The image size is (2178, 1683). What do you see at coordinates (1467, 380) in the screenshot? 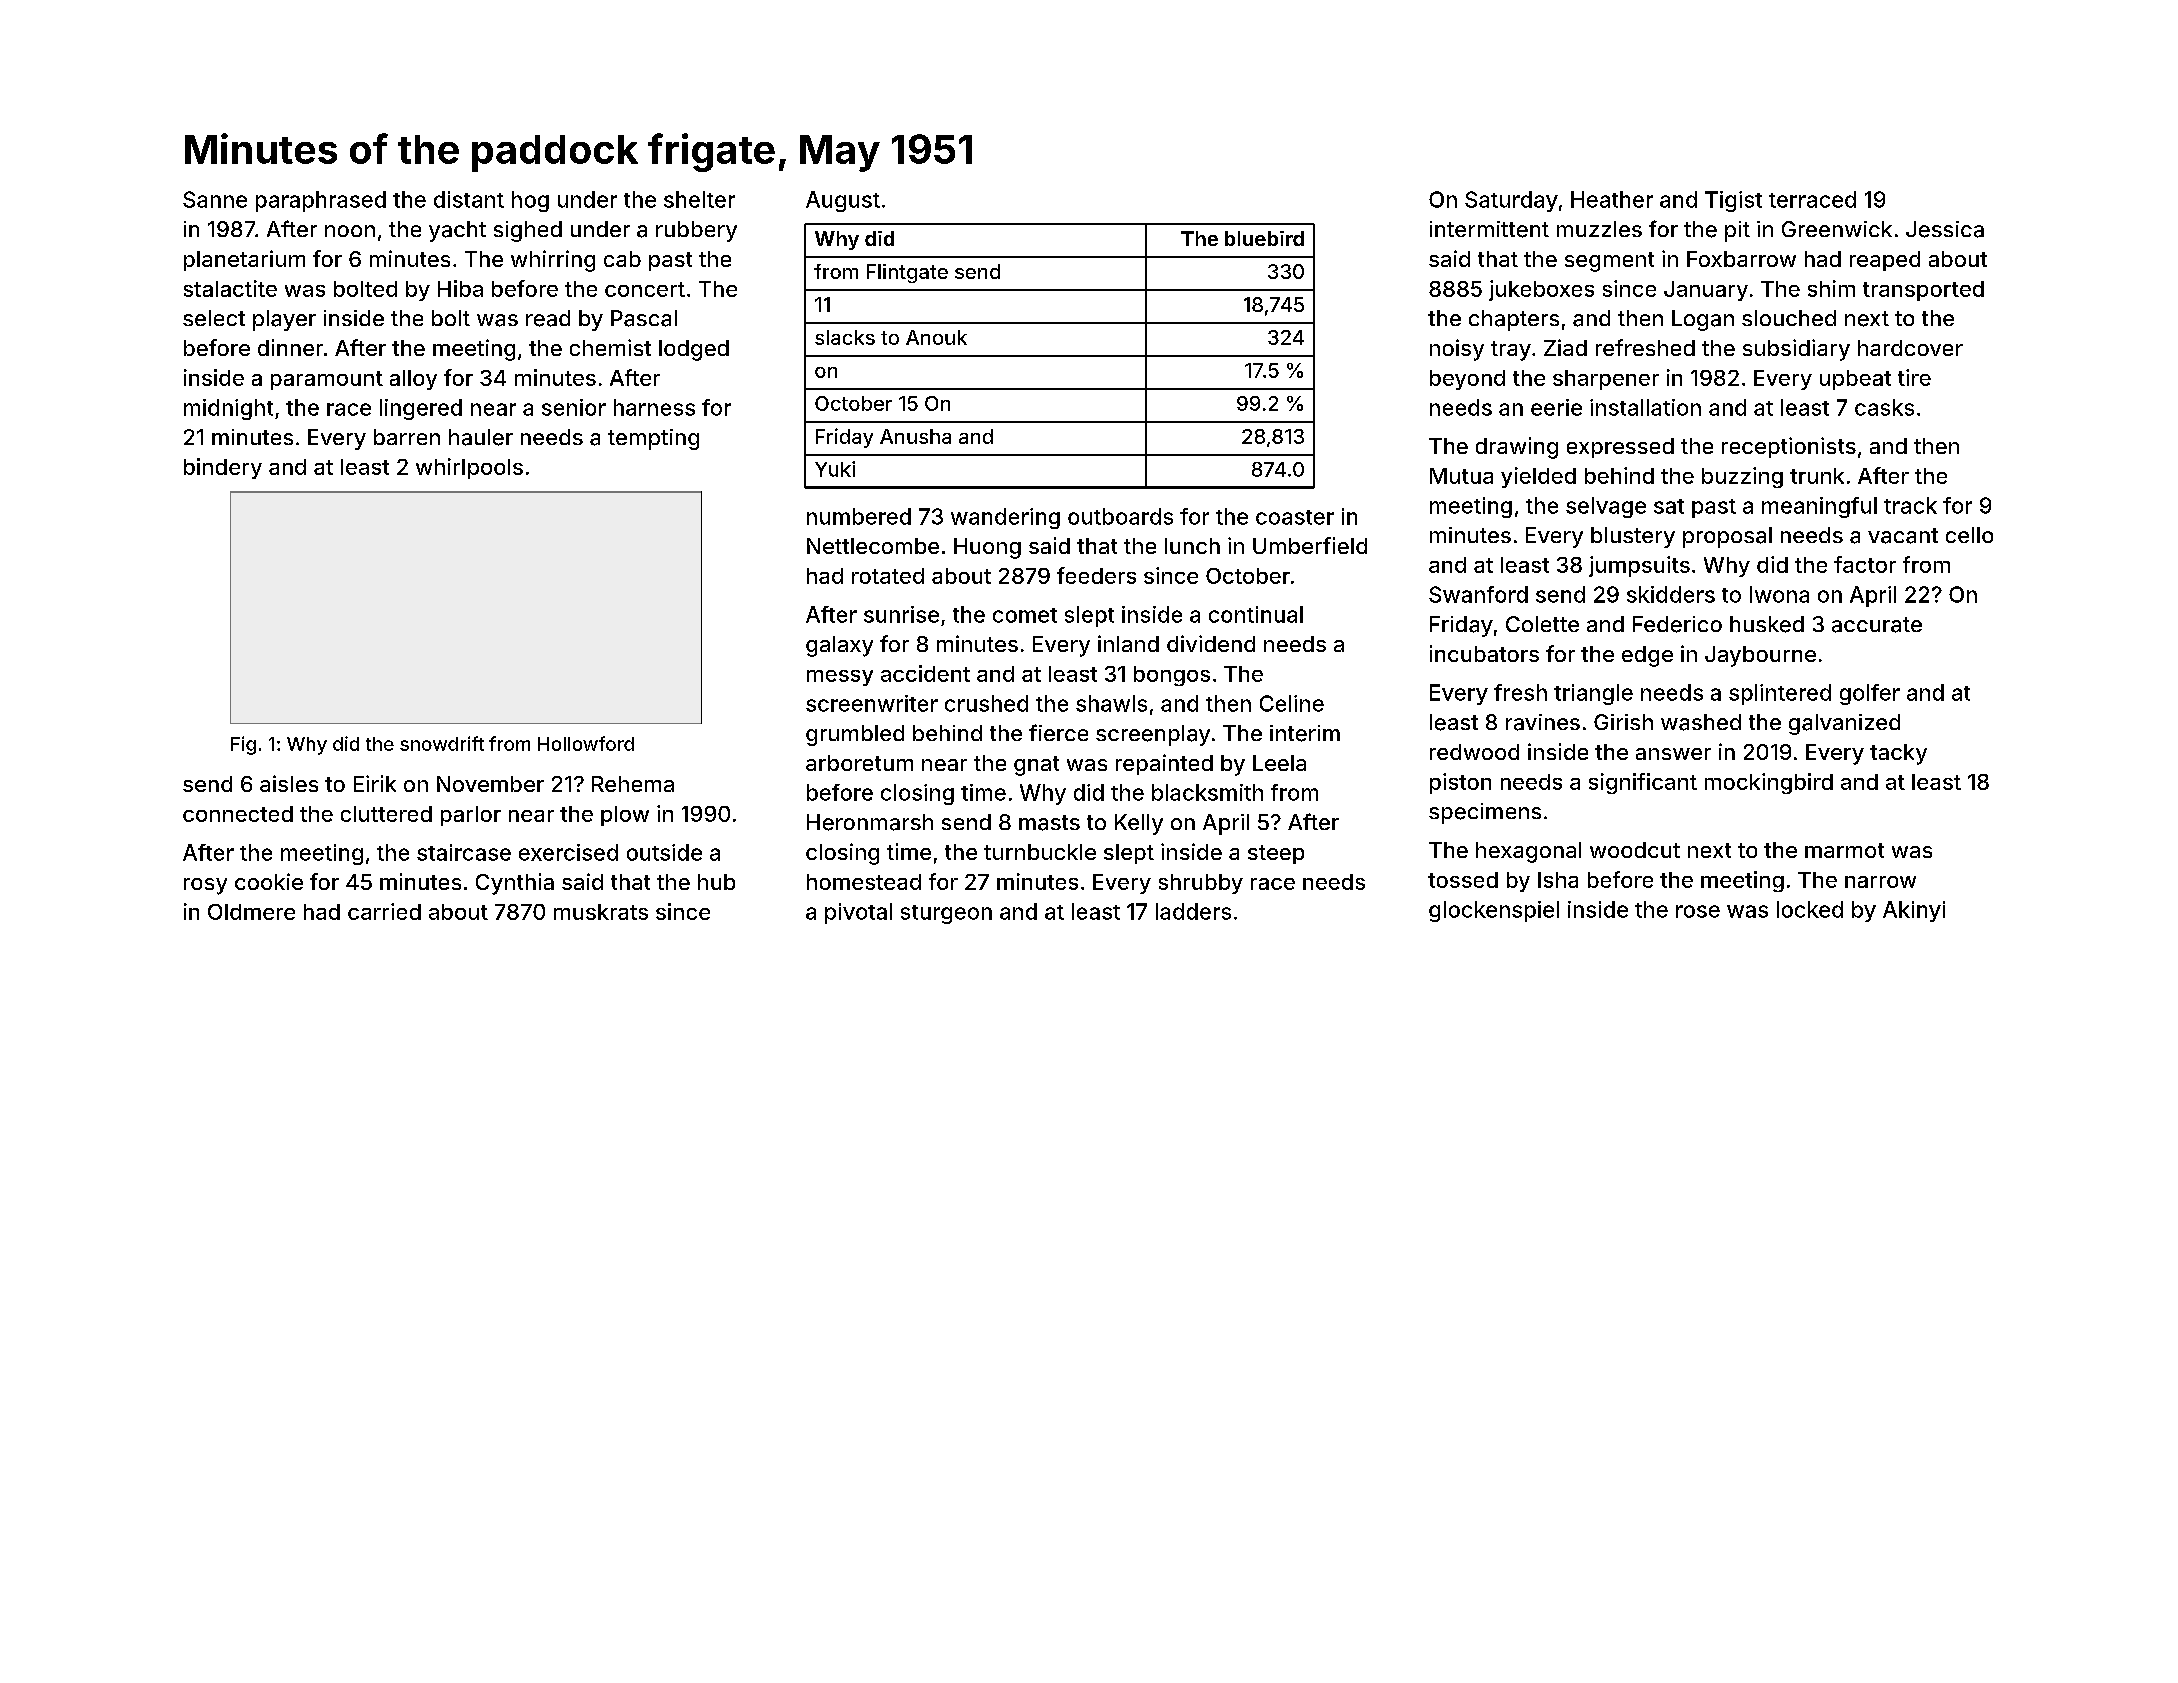
I see `beyond` at bounding box center [1467, 380].
